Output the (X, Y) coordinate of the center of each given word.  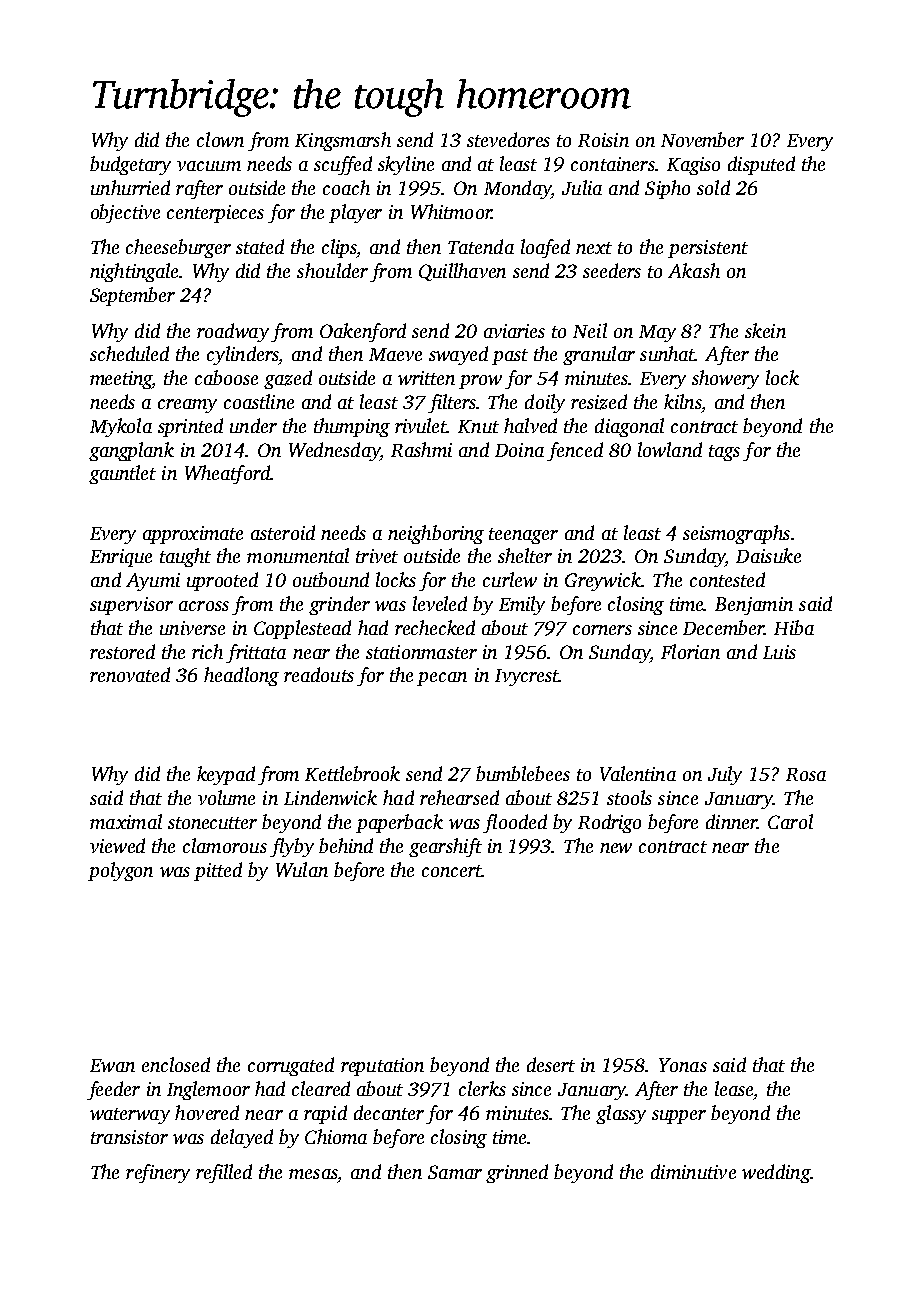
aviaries (514, 331)
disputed (761, 165)
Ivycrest (527, 677)
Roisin (603, 140)
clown (220, 139)
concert (452, 871)
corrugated (291, 1066)
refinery (158, 1173)
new (616, 848)
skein (765, 330)
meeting (121, 380)
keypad (226, 775)
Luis (779, 652)
